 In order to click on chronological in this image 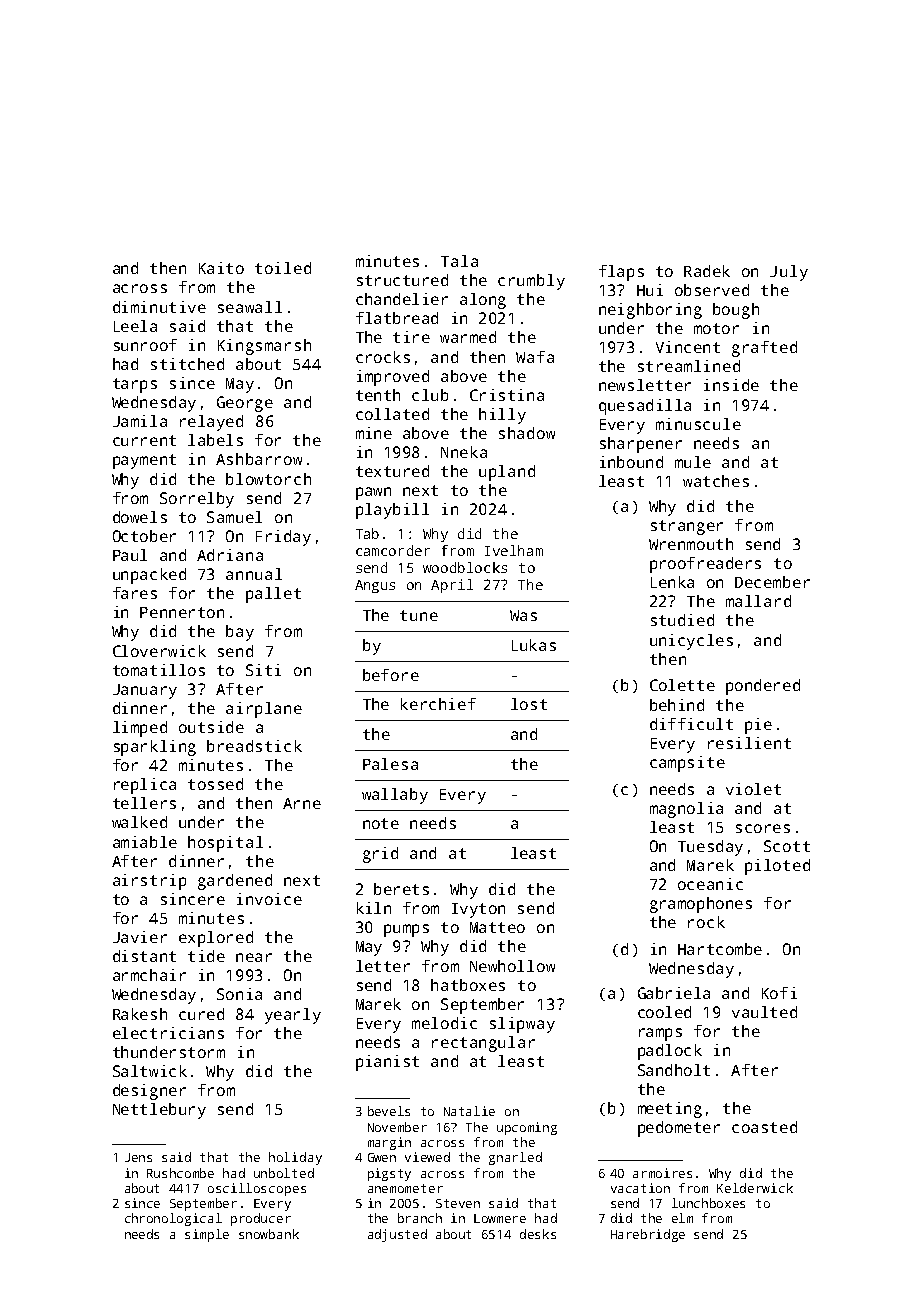, I will do `click(173, 1219)`.
